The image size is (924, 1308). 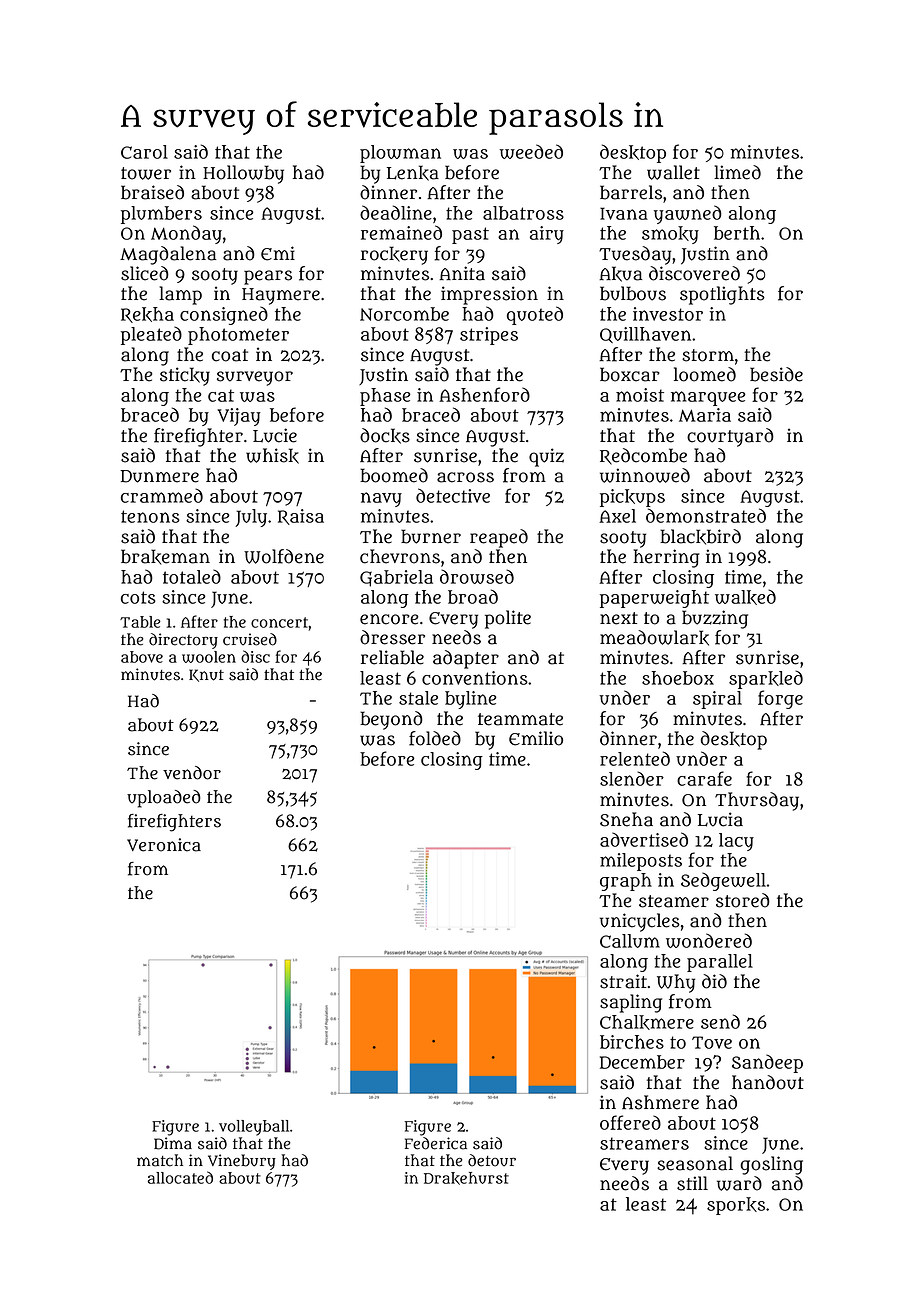 What do you see at coordinates (242, 1162) in the image?
I see `Vinebury` at bounding box center [242, 1162].
